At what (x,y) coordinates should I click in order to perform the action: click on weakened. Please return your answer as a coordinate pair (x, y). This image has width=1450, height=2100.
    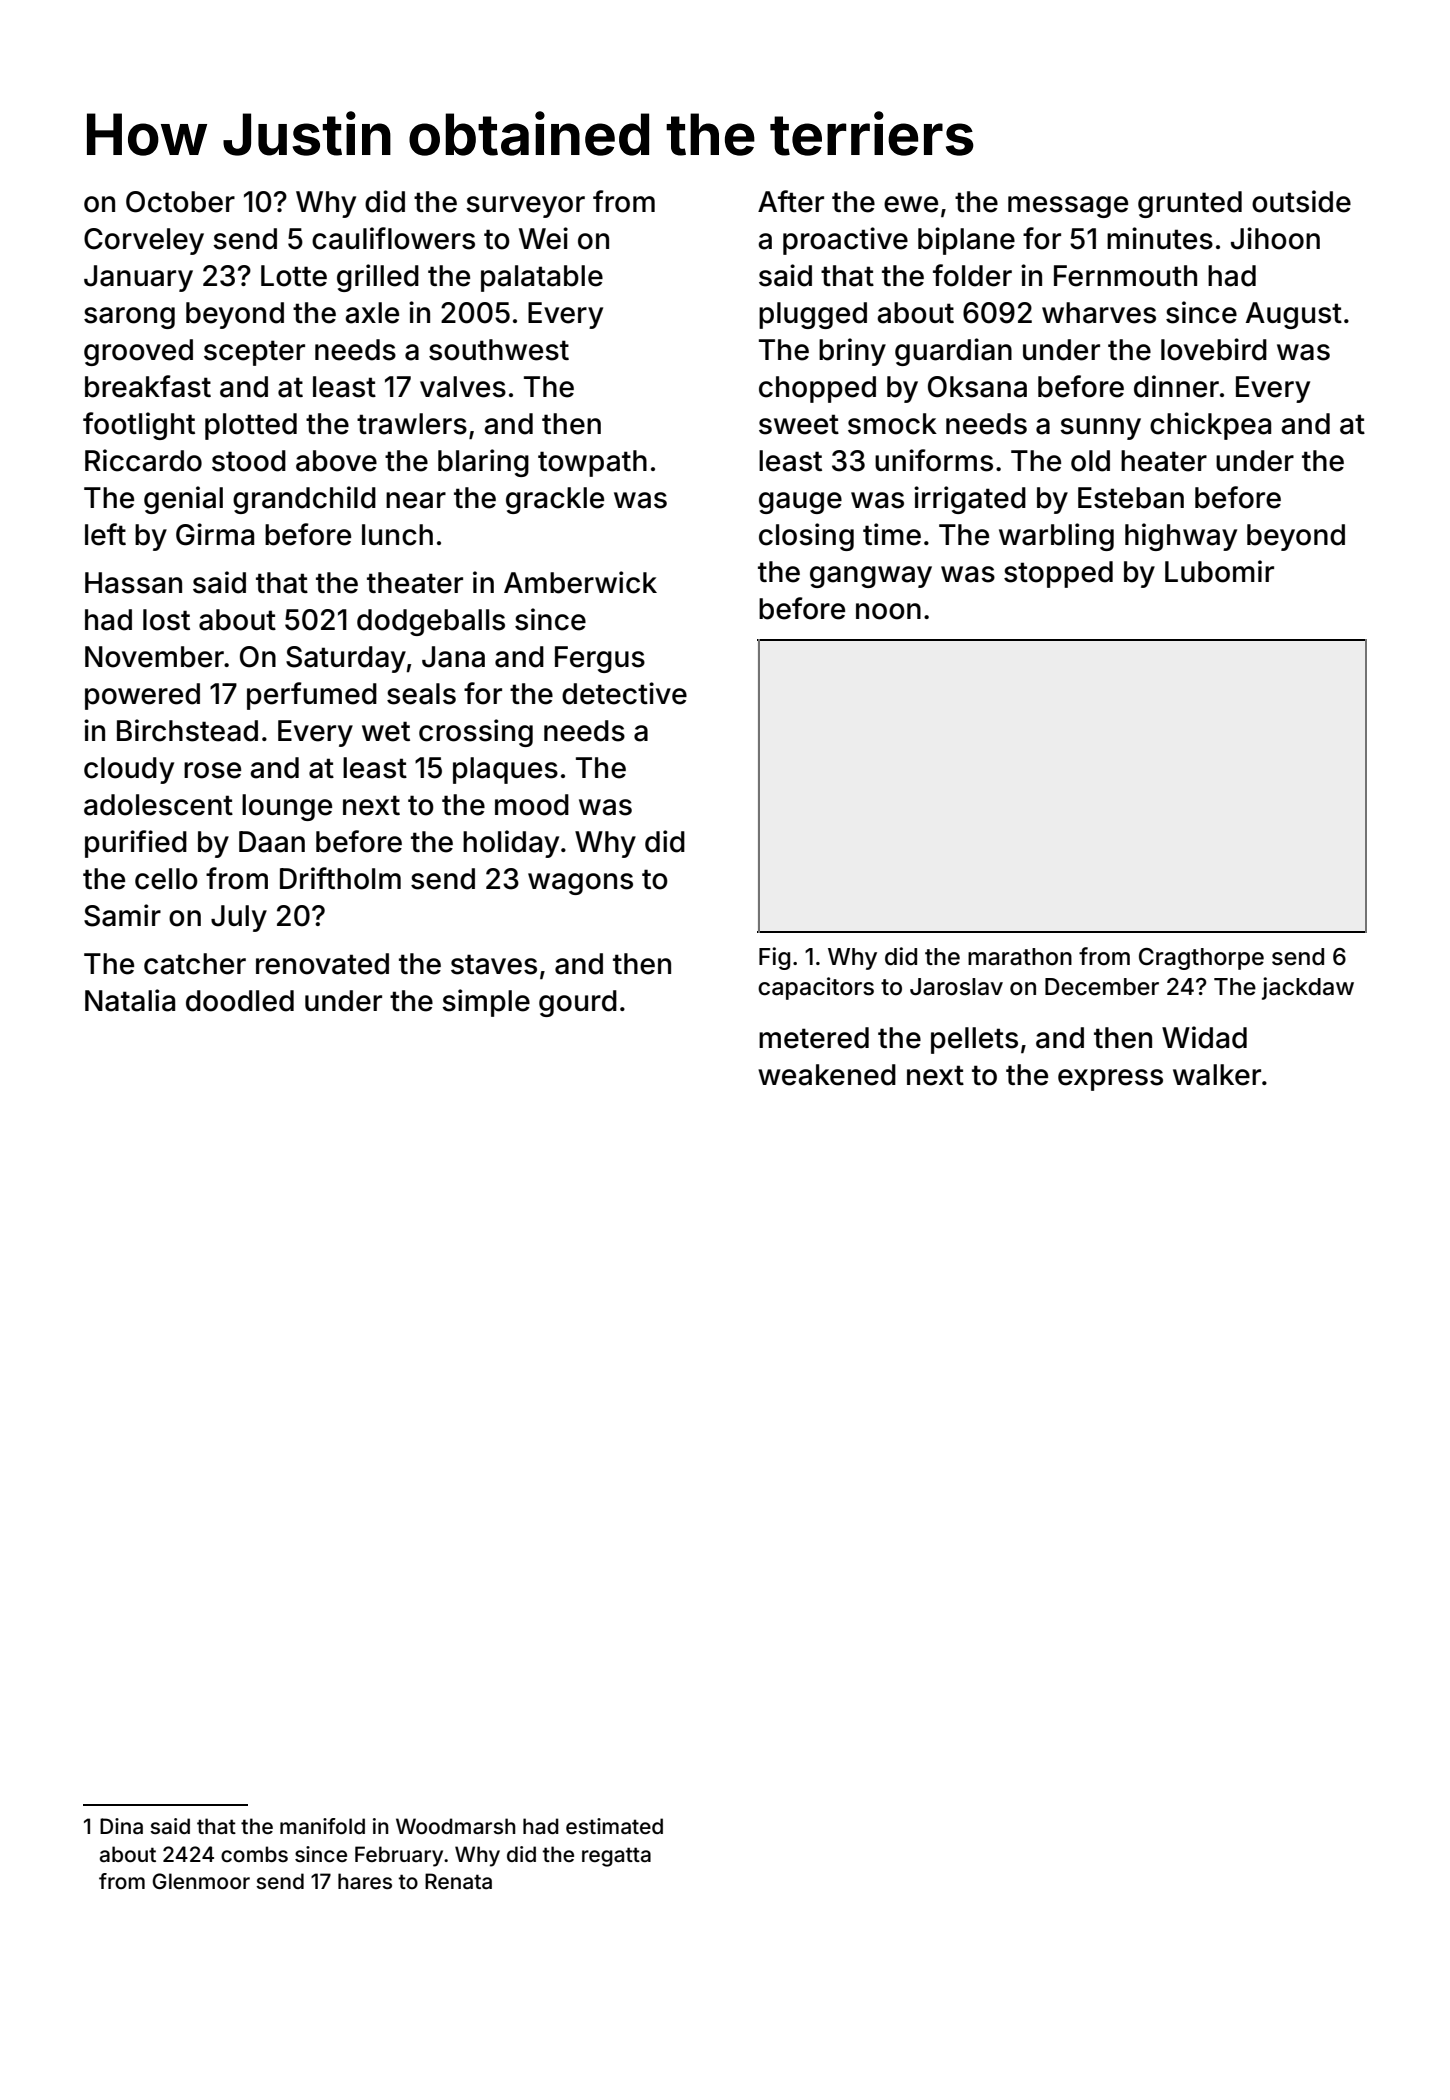
    Looking at the image, I should click on (827, 1075).
